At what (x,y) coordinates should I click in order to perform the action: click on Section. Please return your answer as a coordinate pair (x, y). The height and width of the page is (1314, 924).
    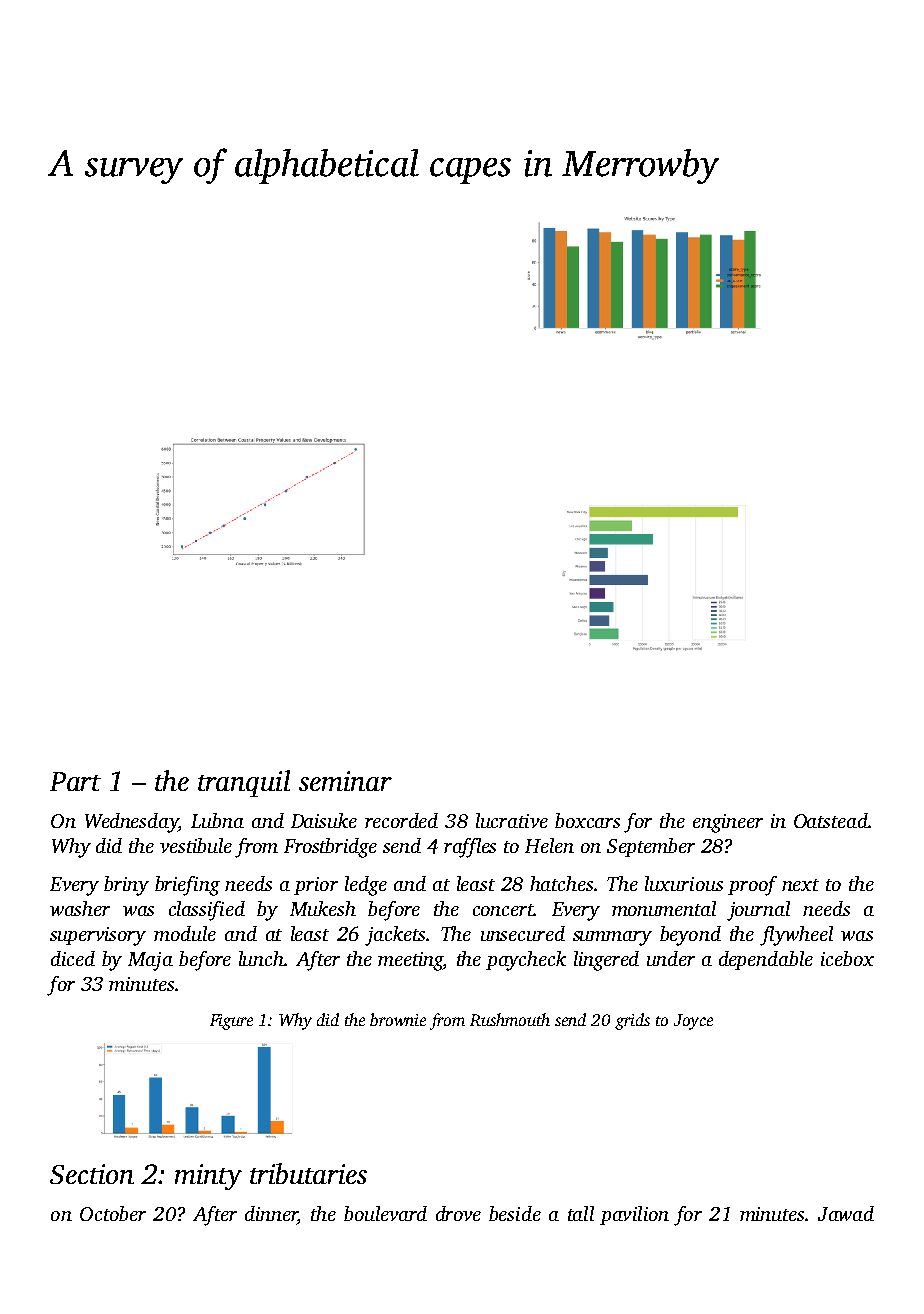
    Looking at the image, I should click on (92, 1174).
